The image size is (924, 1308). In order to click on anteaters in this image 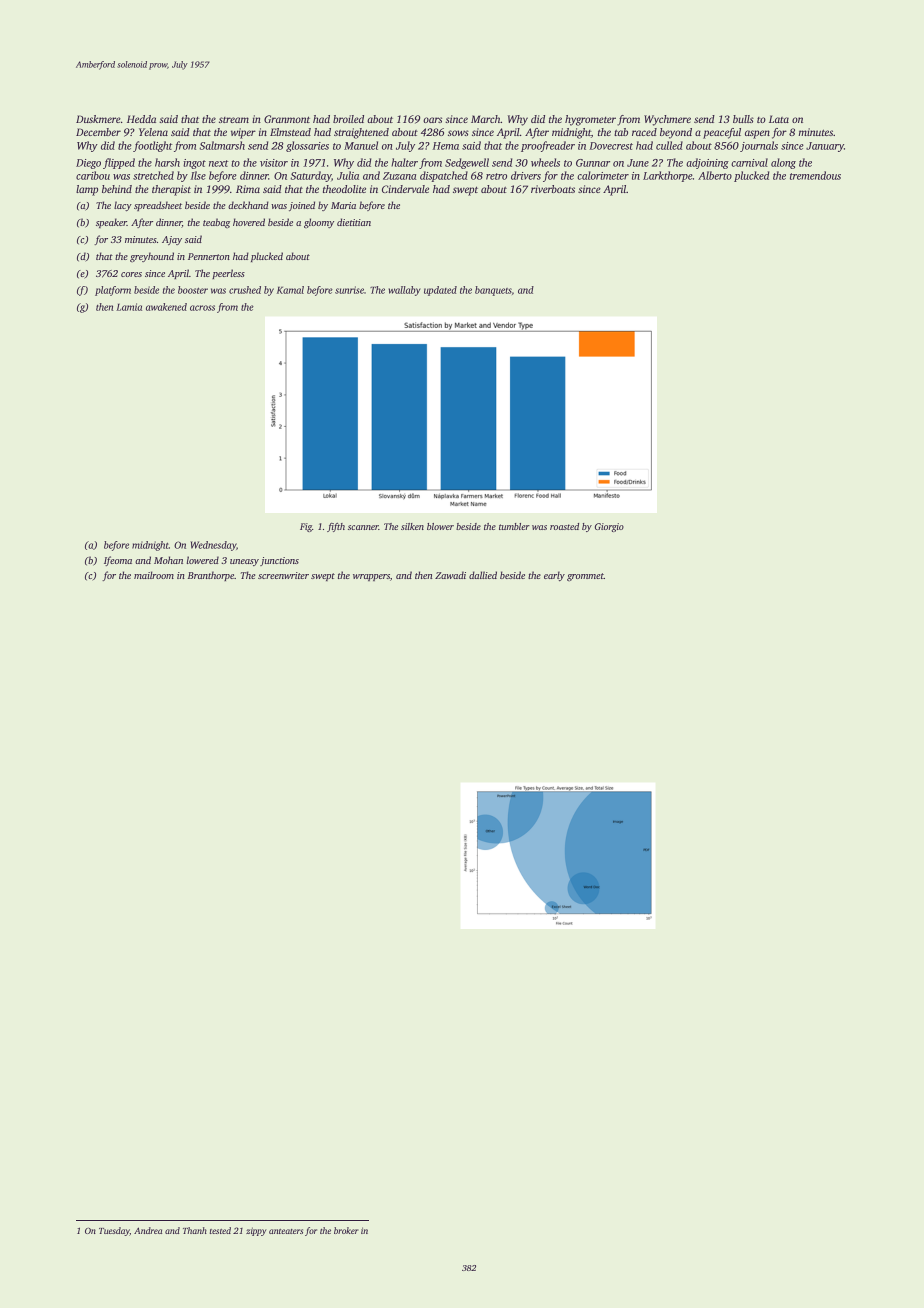, I will do `click(286, 1231)`.
